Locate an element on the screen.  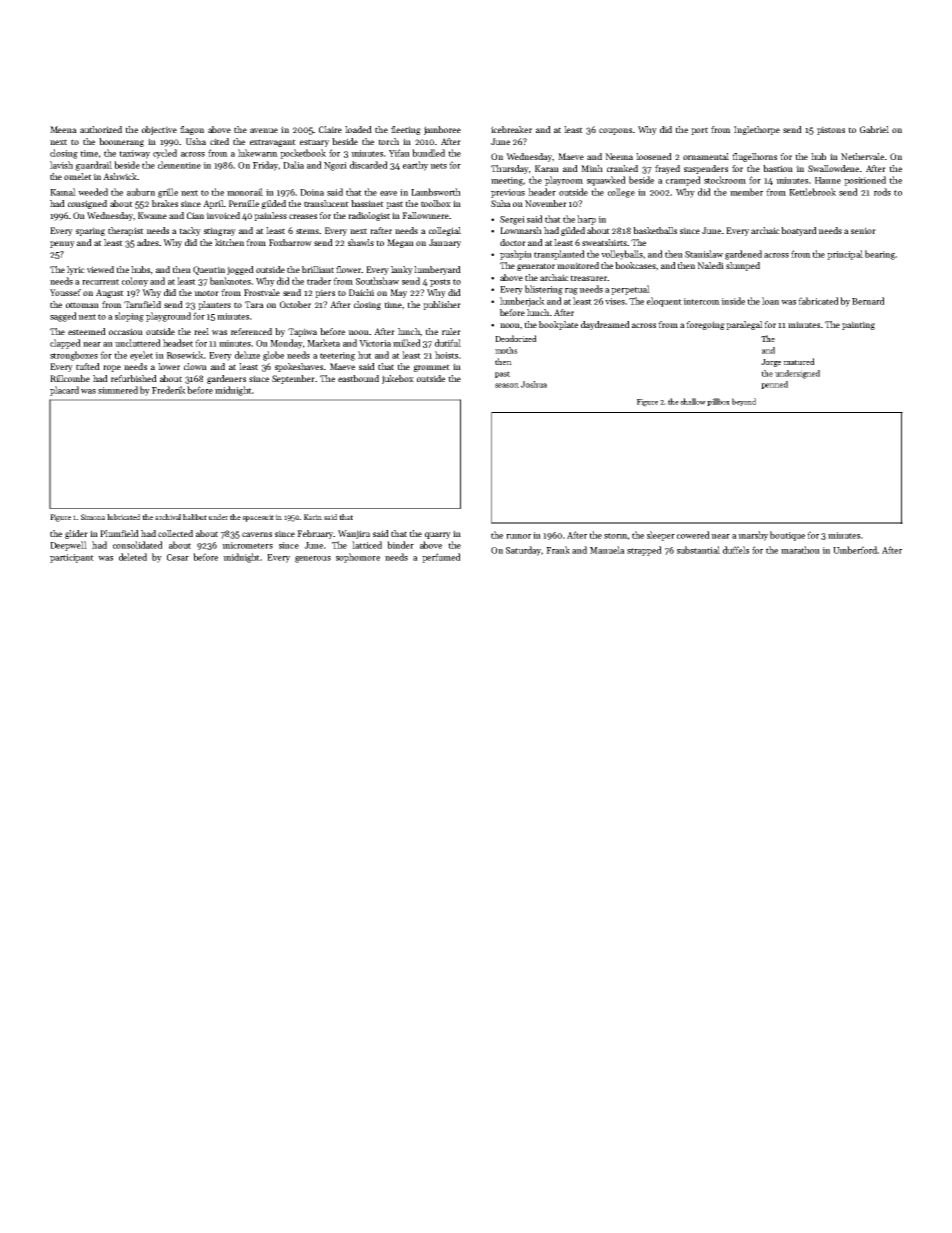
archival is located at coordinates (168, 517).
